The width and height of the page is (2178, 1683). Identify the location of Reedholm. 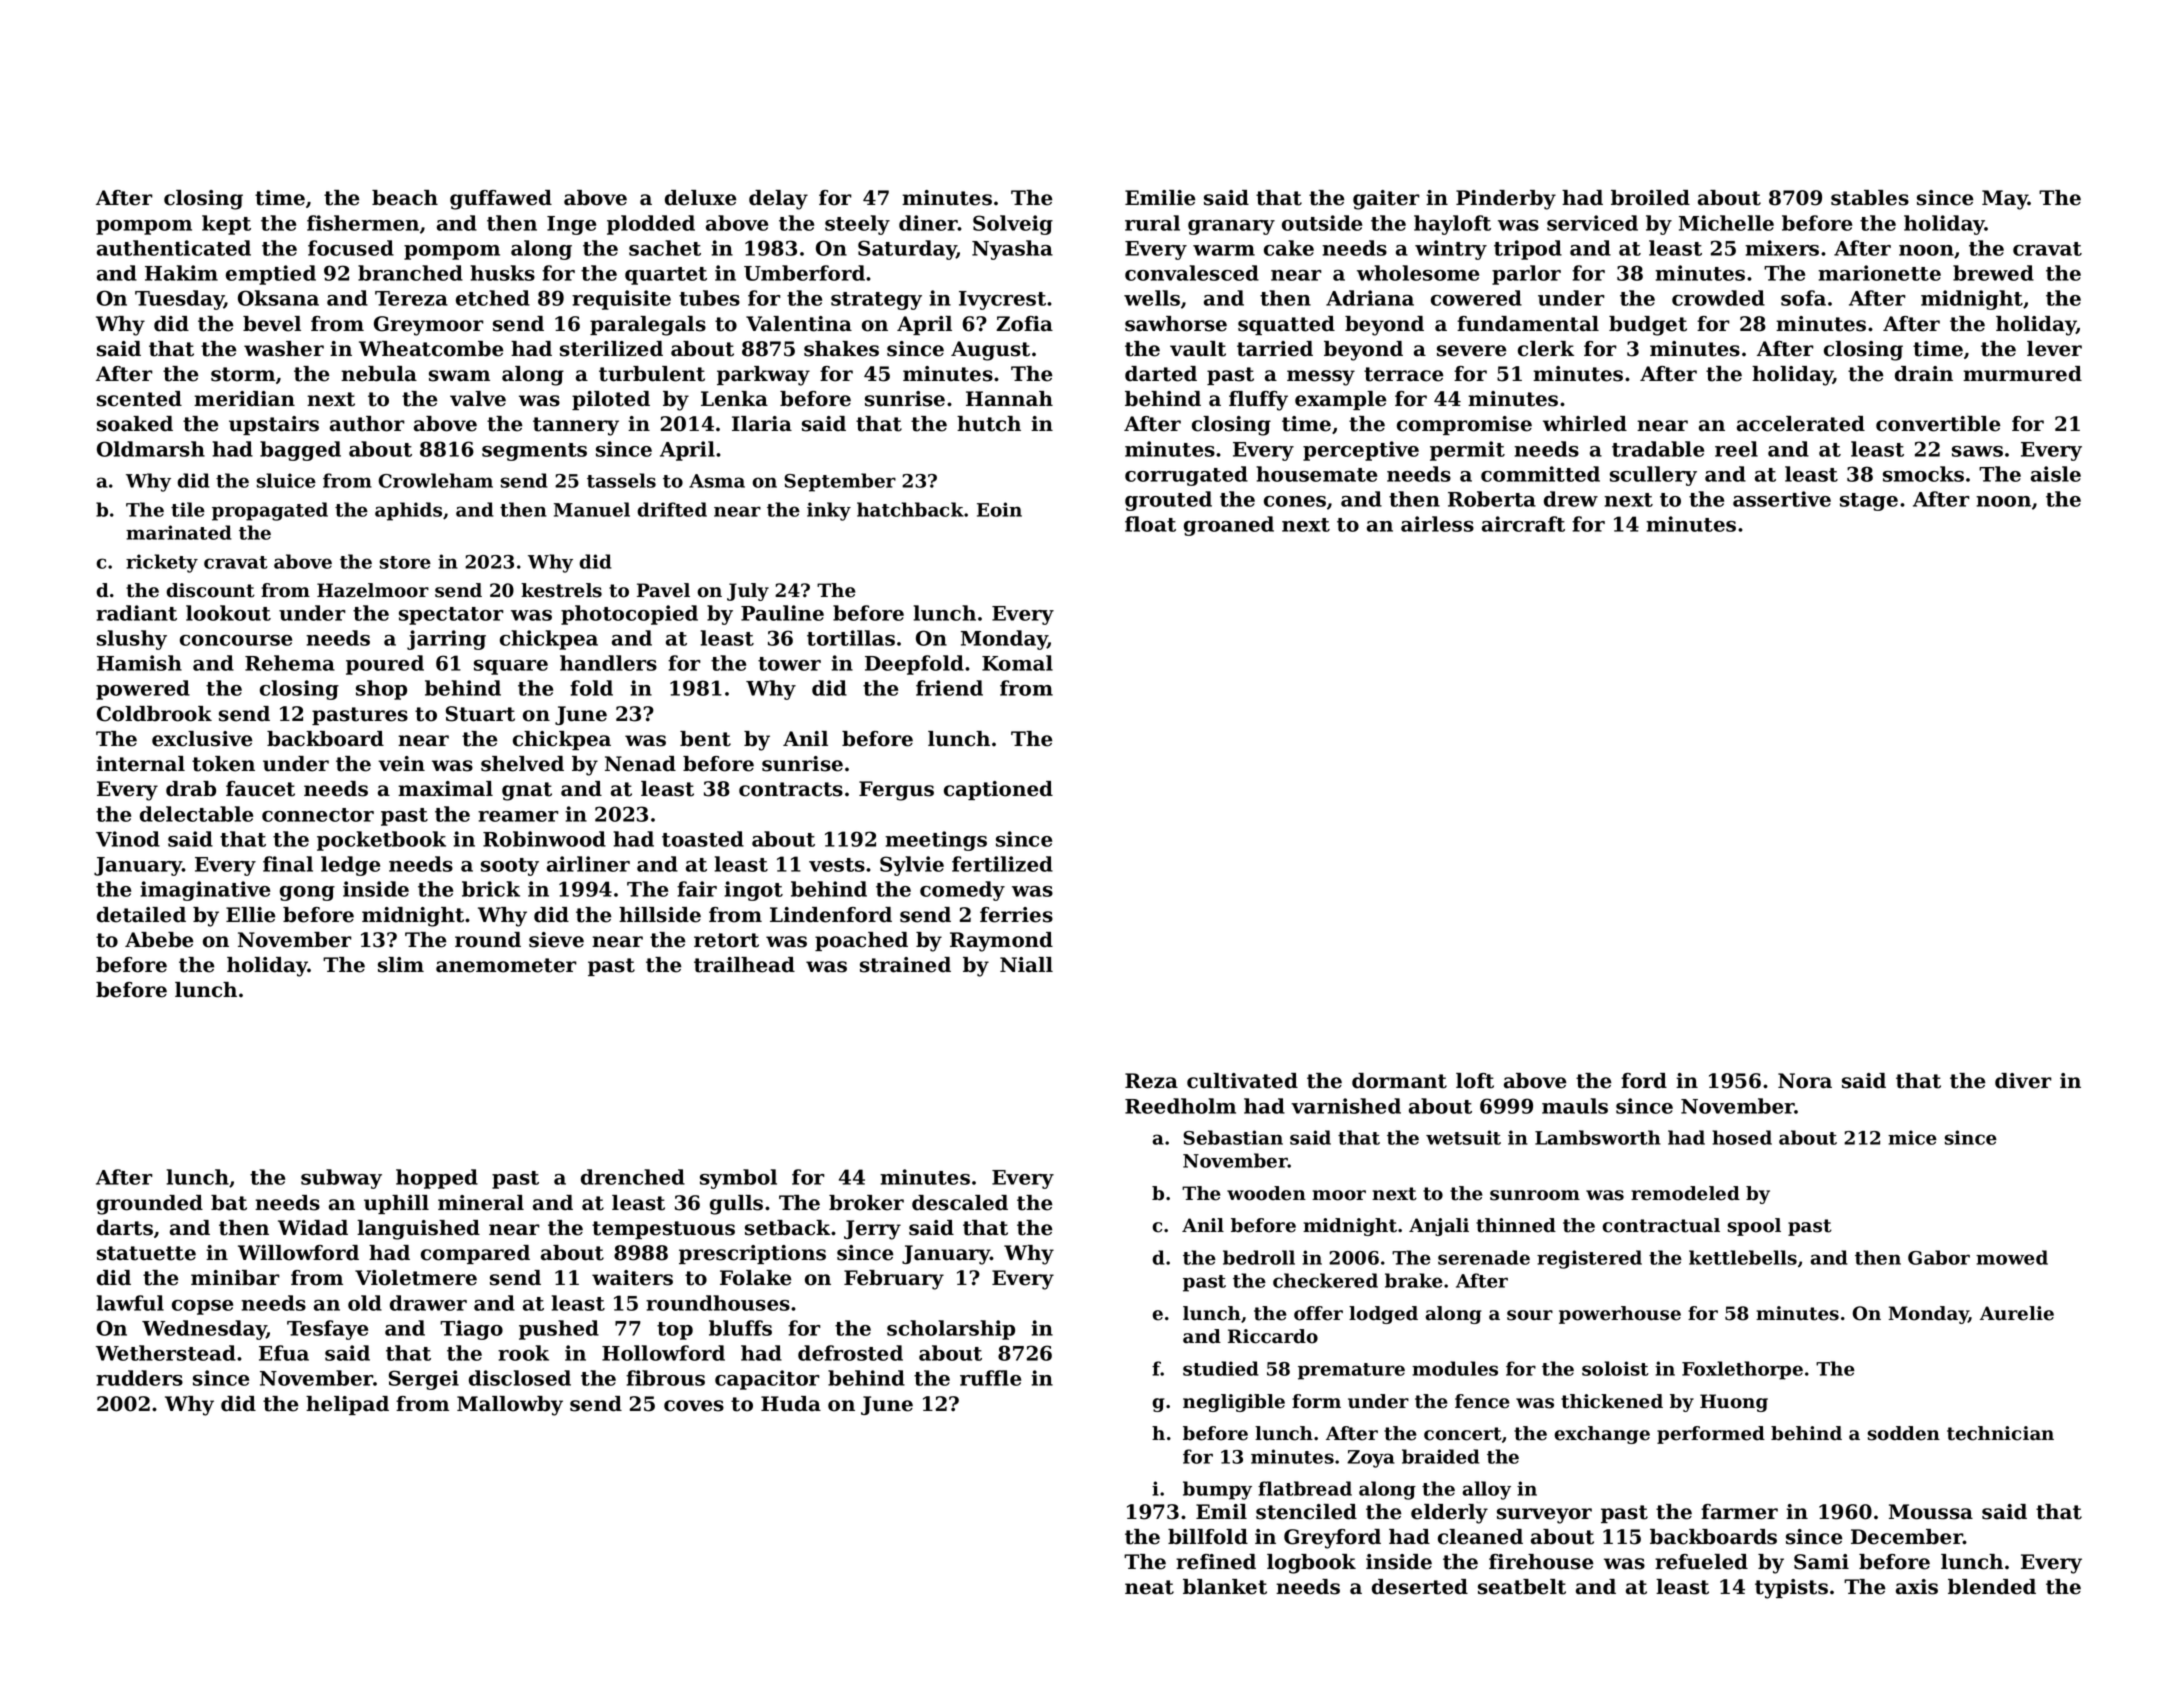
(1180, 1106).
